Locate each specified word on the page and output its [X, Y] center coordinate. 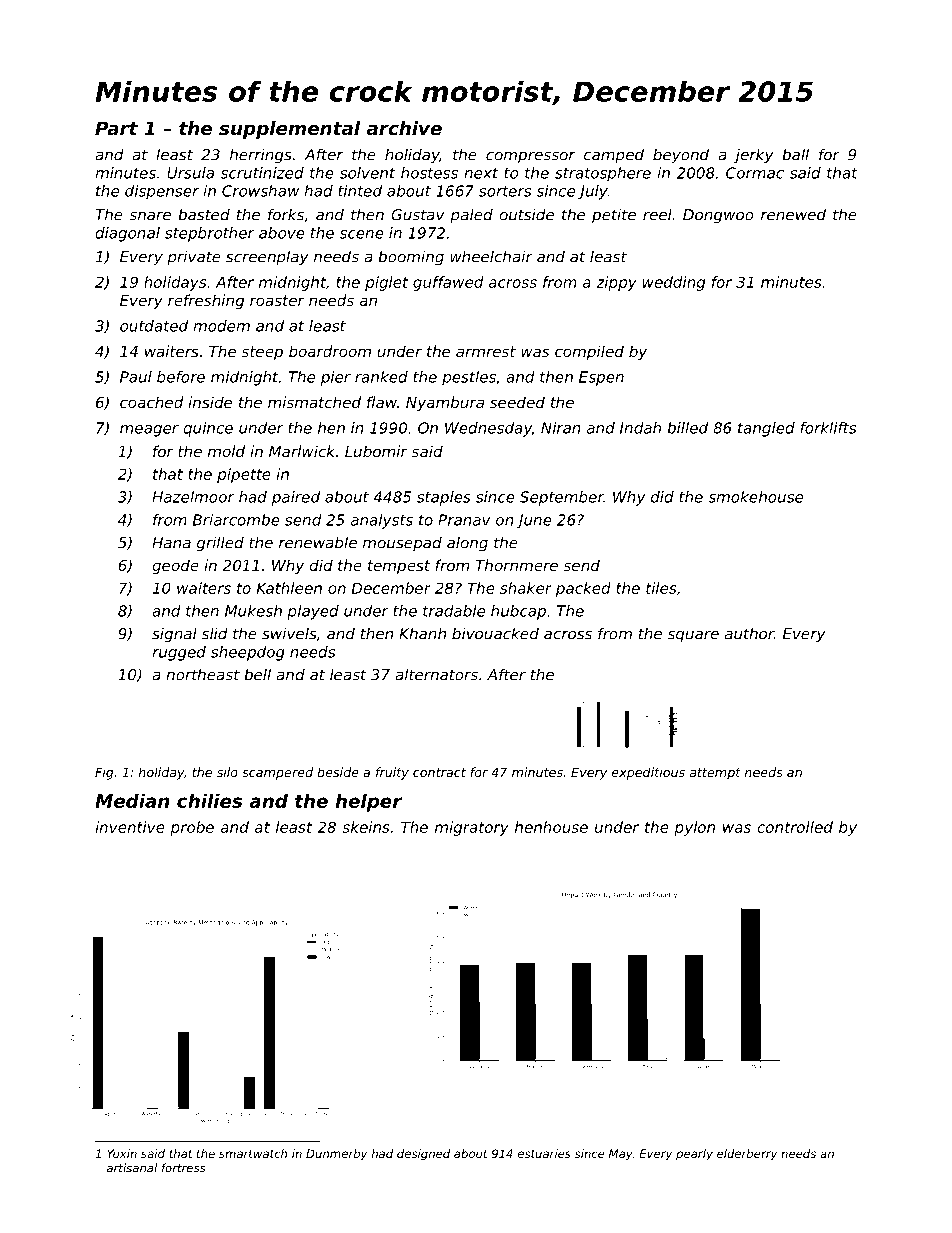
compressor [530, 158]
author [749, 633]
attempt [715, 774]
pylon [694, 828]
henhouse [551, 827]
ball [795, 154]
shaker [526, 588]
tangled [766, 429]
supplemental [289, 130]
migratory [472, 828]
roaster [277, 300]
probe [192, 828]
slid [215, 633]
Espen [601, 378]
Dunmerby [336, 1155]
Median [132, 801]
